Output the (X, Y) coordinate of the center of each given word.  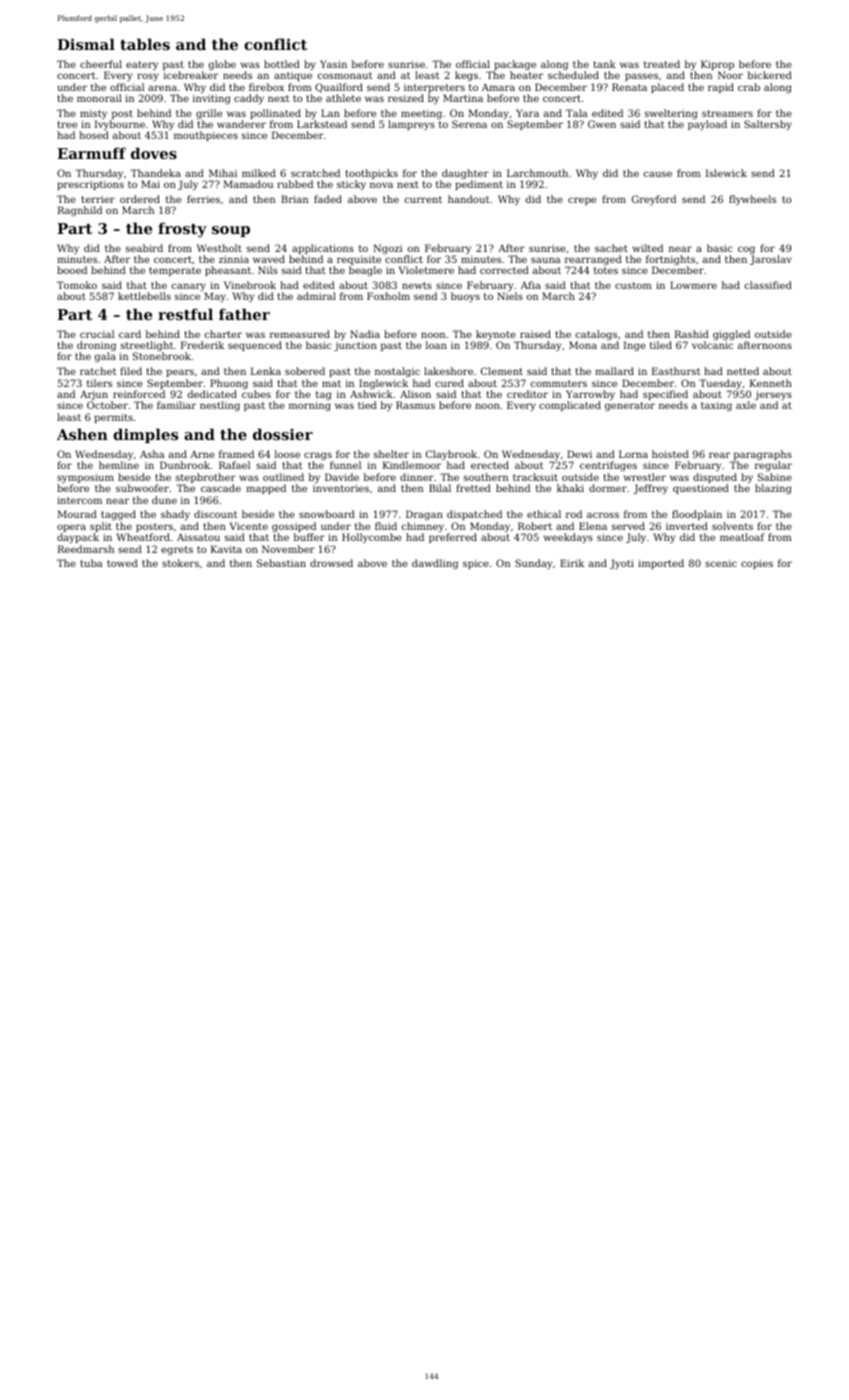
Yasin (333, 64)
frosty (182, 230)
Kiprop (717, 65)
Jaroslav (771, 260)
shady (175, 515)
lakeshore (448, 371)
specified (665, 395)
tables (145, 44)
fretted (473, 488)
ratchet (98, 371)
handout (468, 199)
